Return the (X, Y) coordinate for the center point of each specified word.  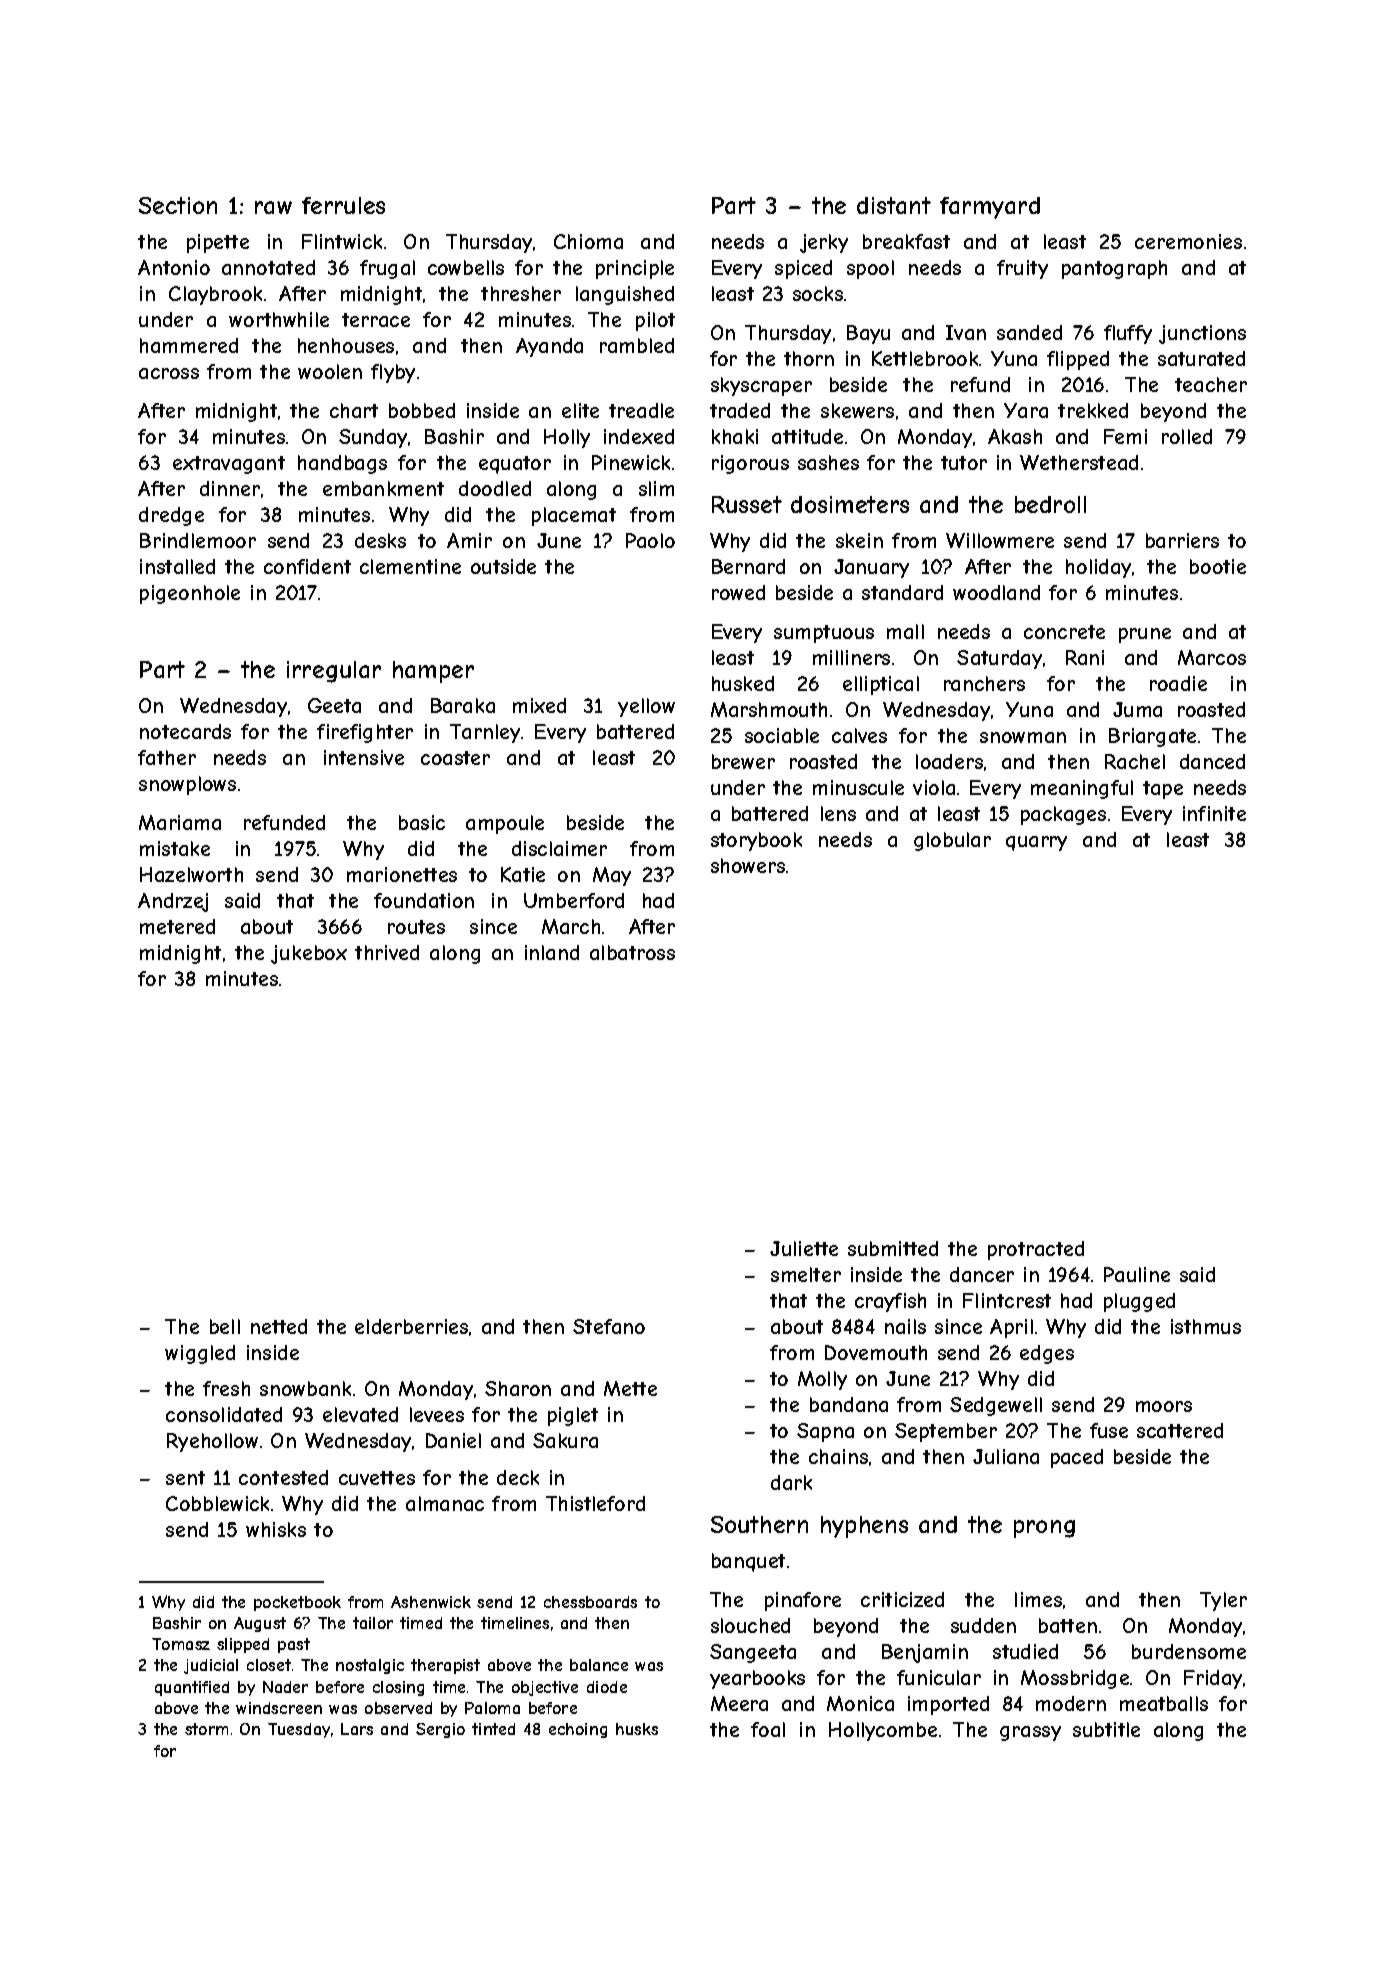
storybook (756, 841)
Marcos (1212, 657)
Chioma (588, 241)
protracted (1036, 1250)
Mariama (180, 822)
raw (273, 207)
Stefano (609, 1326)
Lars (357, 1729)
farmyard (990, 208)
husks (637, 1729)
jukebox (309, 954)
